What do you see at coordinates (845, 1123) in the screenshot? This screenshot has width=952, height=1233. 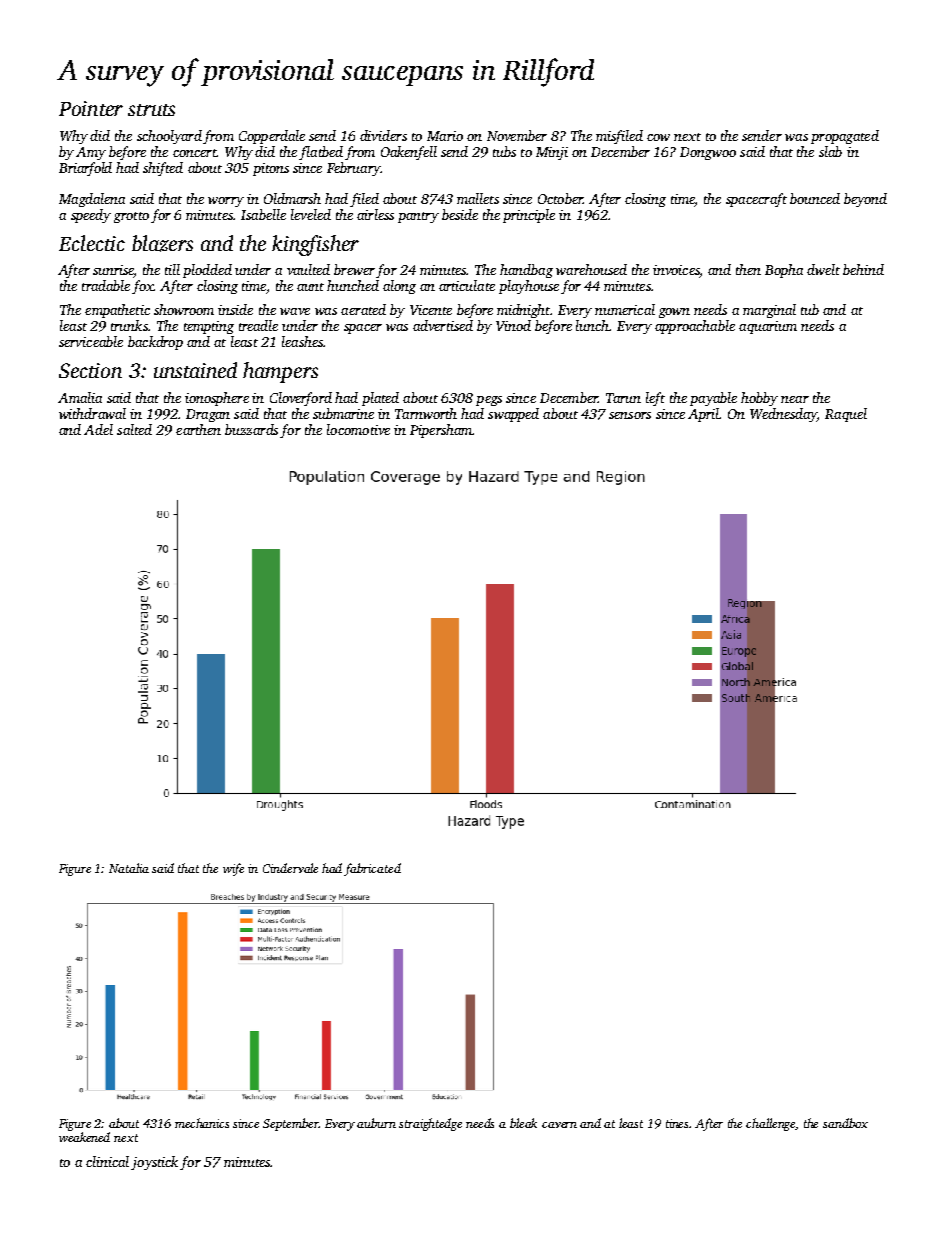 I see `sandbox` at bounding box center [845, 1123].
